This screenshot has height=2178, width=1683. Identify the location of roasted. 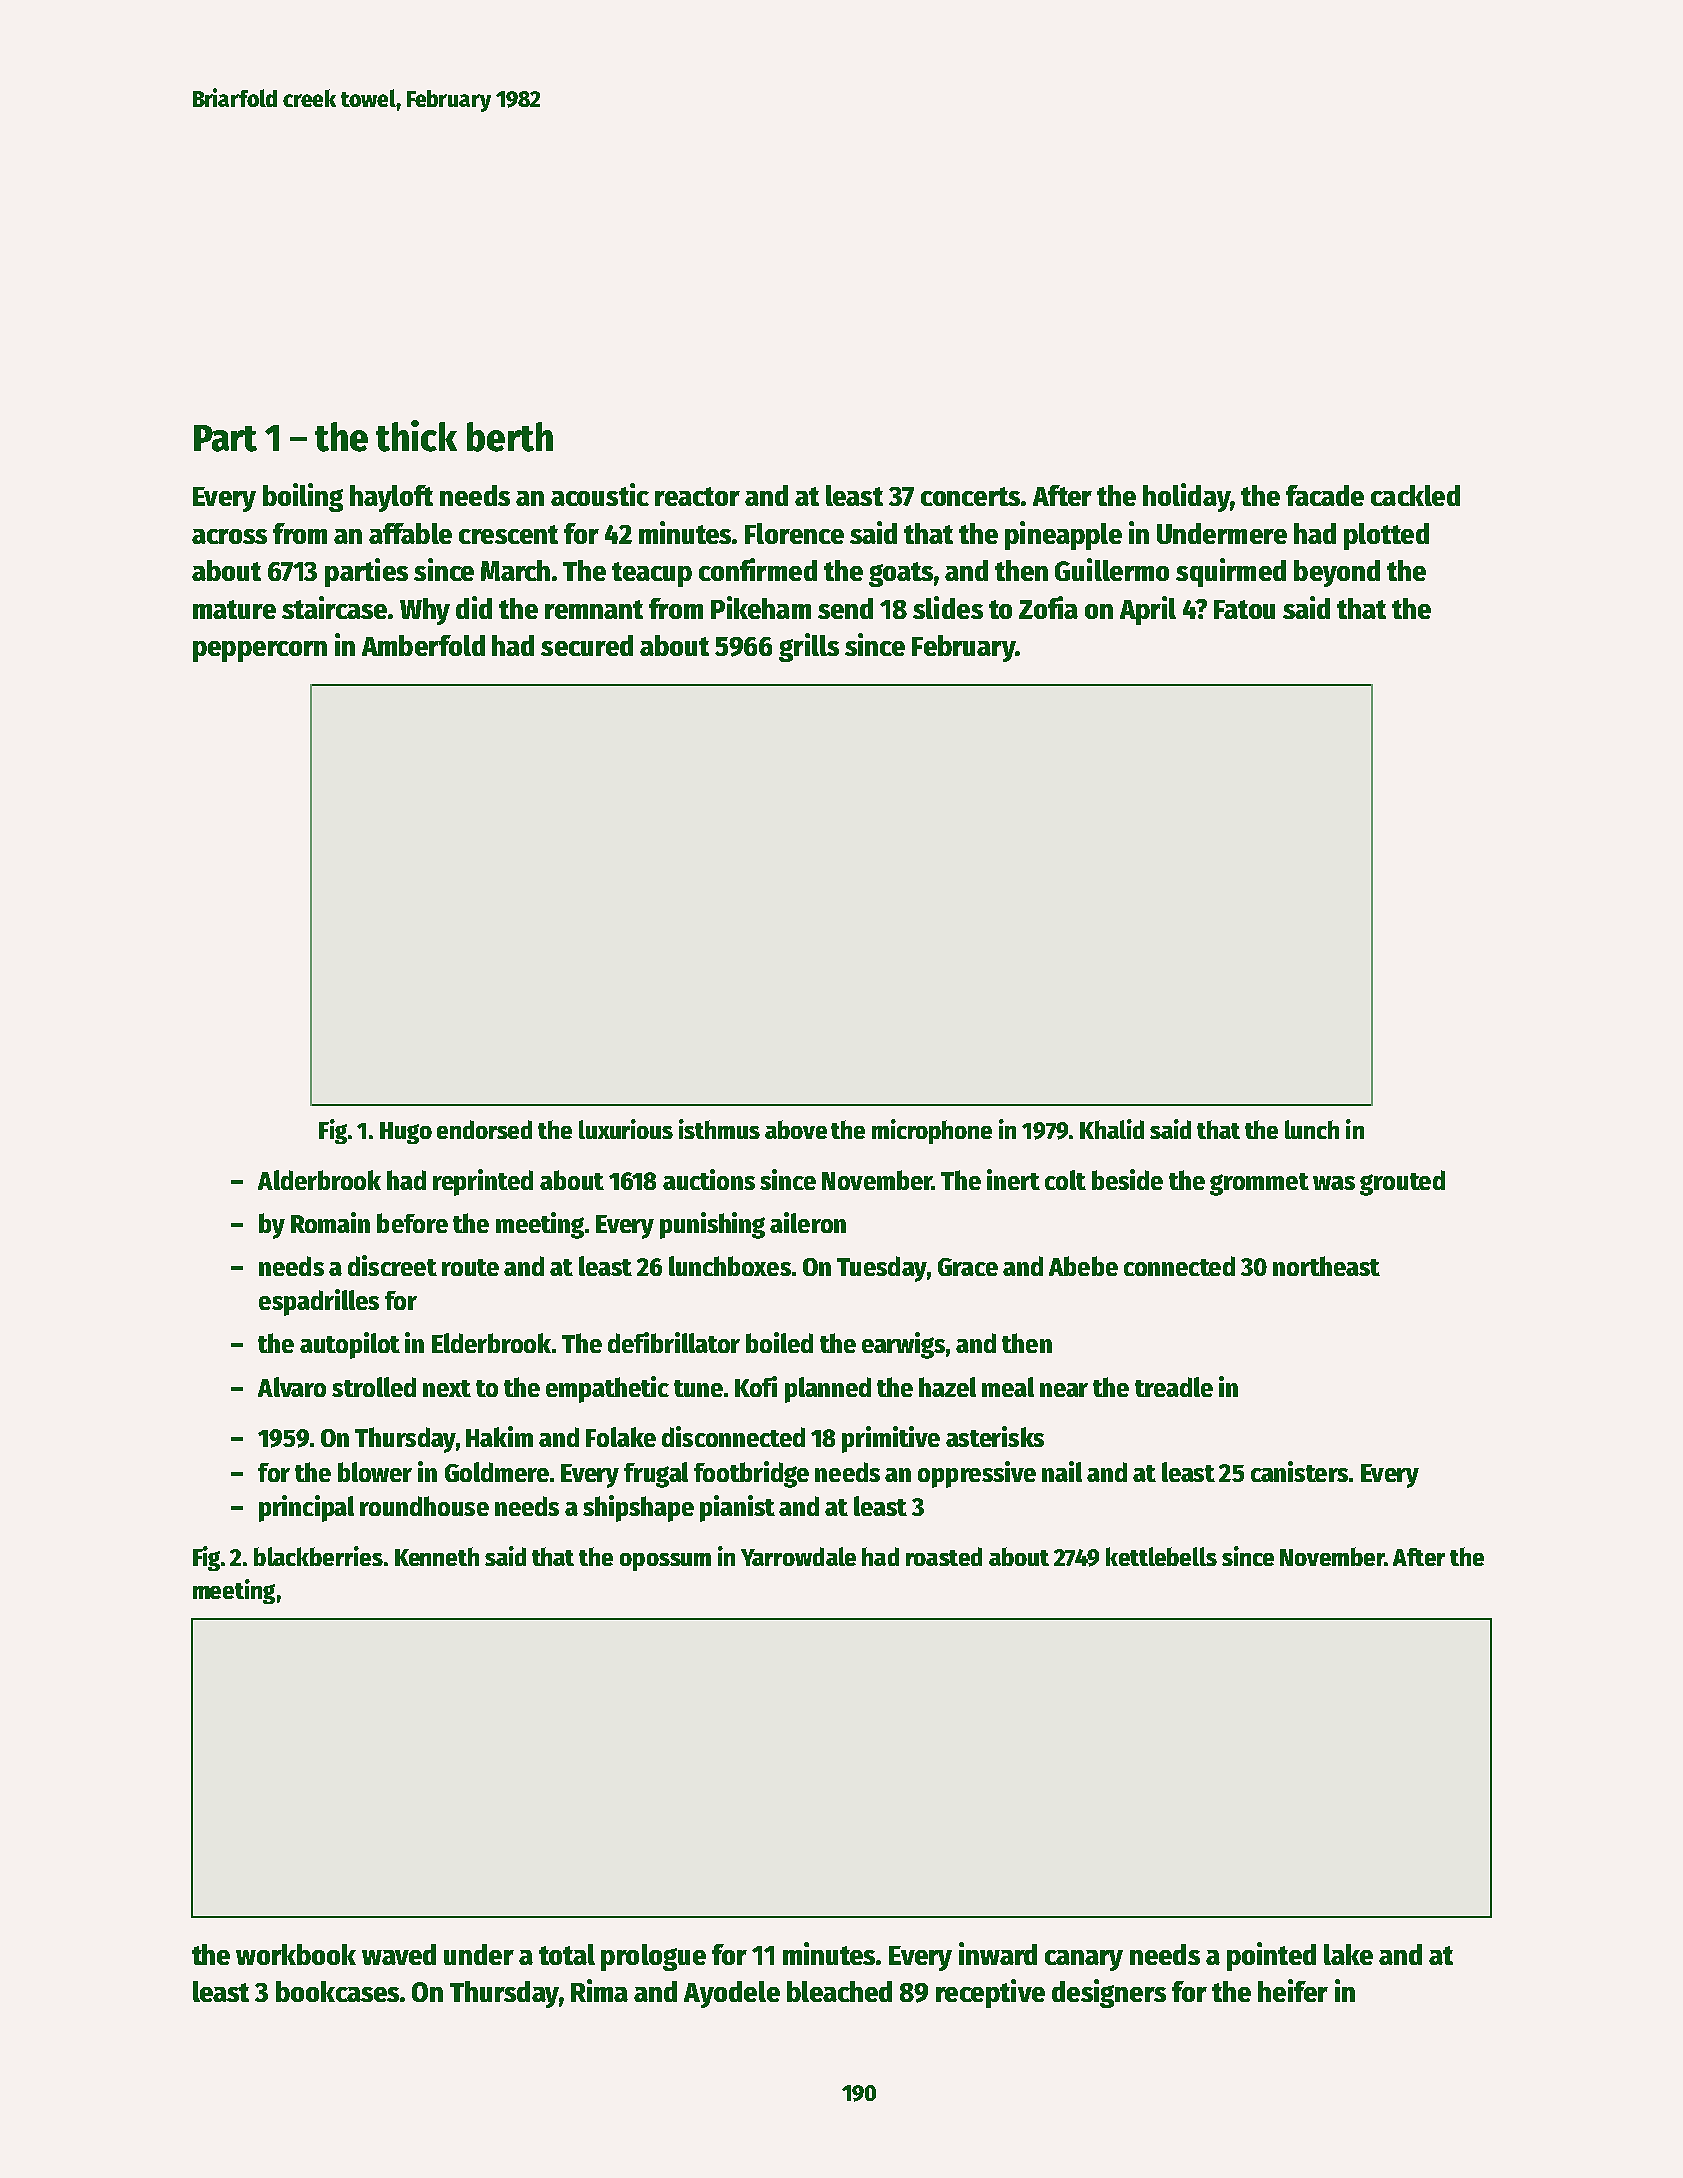
(944, 1556).
